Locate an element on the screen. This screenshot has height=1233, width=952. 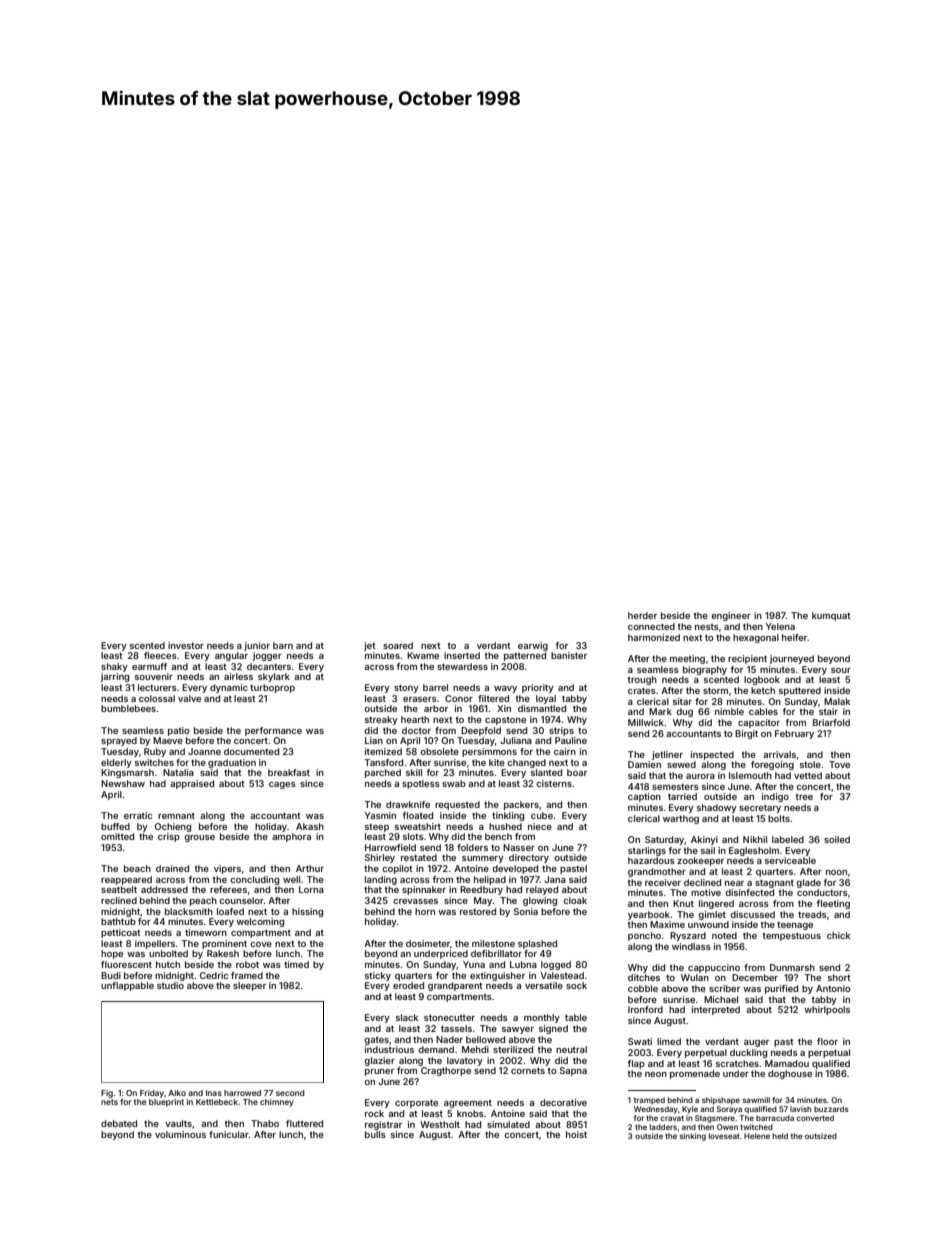
noon is located at coordinates (836, 872).
